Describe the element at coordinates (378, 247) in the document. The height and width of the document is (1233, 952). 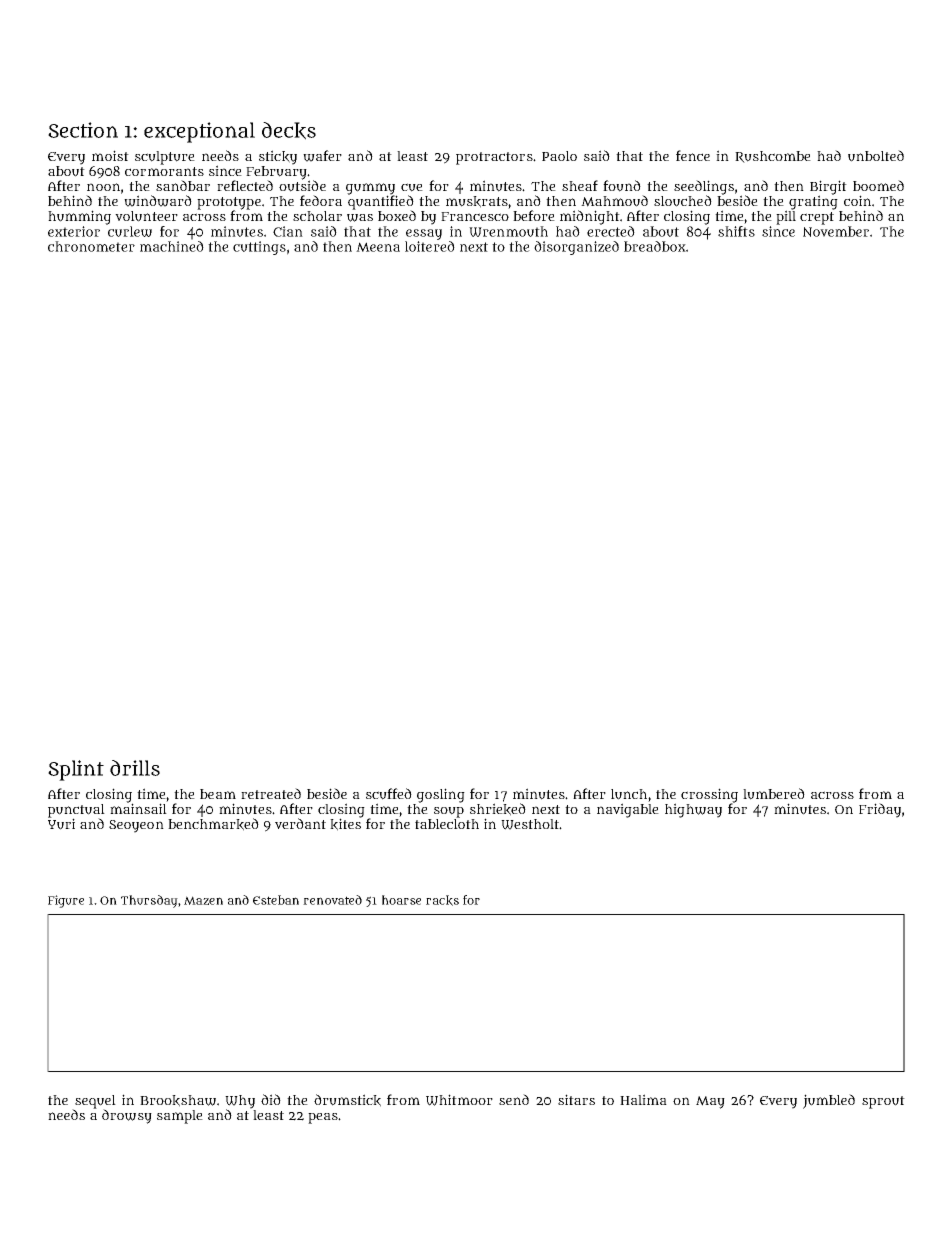
I see `Meena` at that location.
